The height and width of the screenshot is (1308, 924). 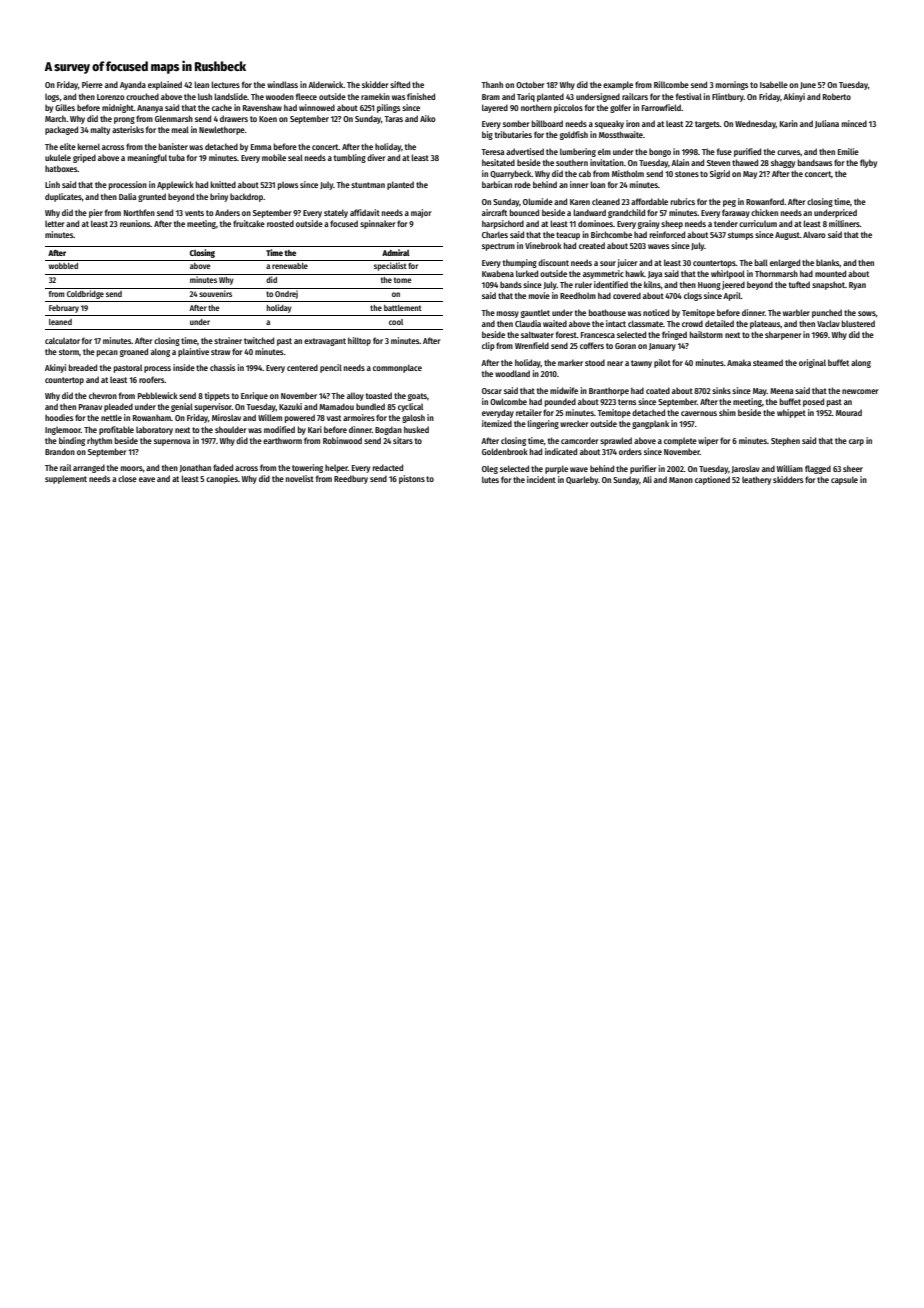 What do you see at coordinates (732, 85) in the screenshot?
I see `mornings` at bounding box center [732, 85].
